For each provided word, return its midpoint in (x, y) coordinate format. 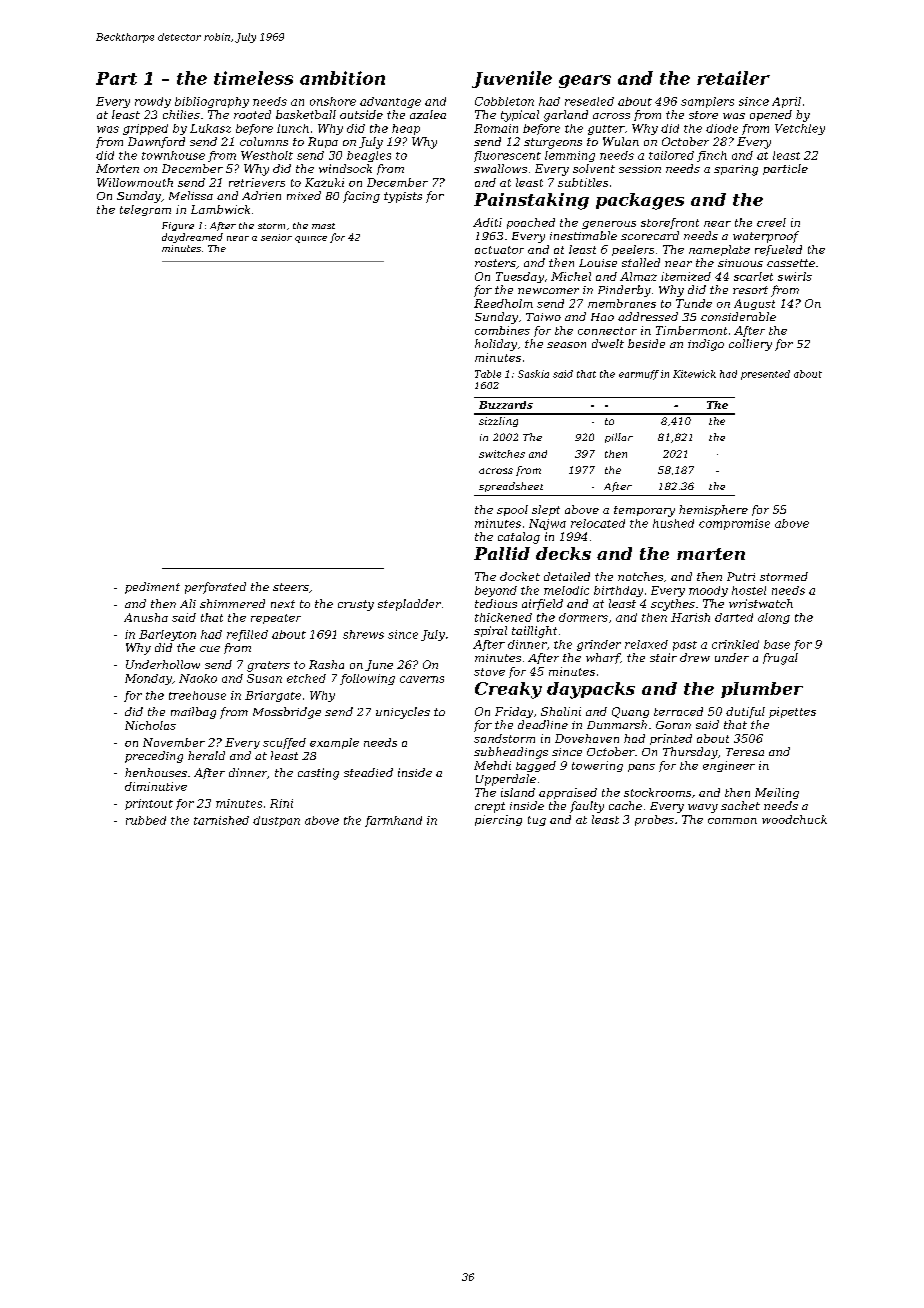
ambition (342, 78)
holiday (496, 345)
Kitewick (694, 374)
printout (149, 804)
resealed (589, 101)
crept (490, 807)
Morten (117, 168)
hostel (749, 590)
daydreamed (192, 238)
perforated (215, 588)
